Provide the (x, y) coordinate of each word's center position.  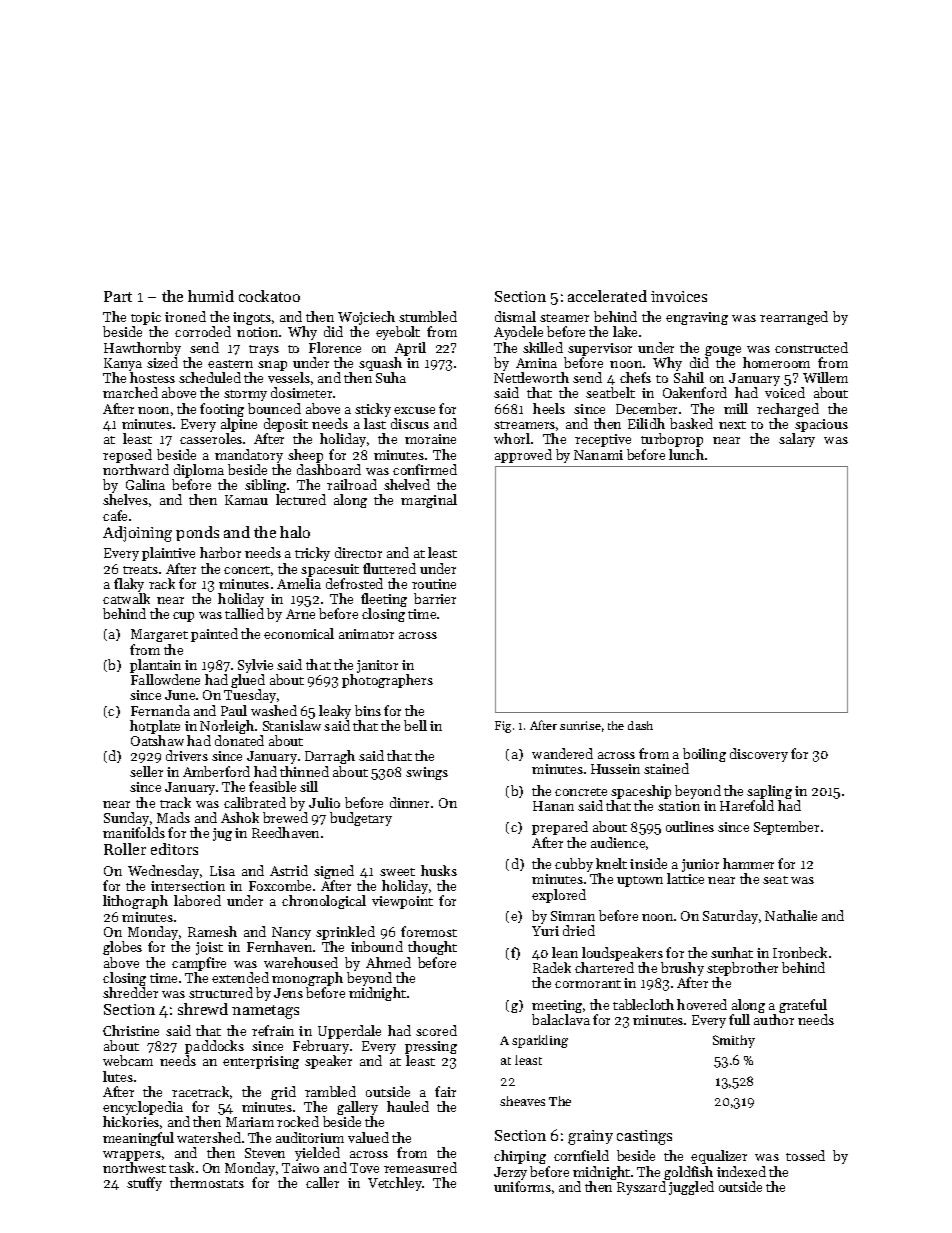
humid (211, 296)
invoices (679, 296)
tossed (805, 1155)
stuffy (144, 1184)
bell (415, 725)
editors (174, 849)
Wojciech (366, 318)
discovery (759, 755)
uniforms (522, 1186)
